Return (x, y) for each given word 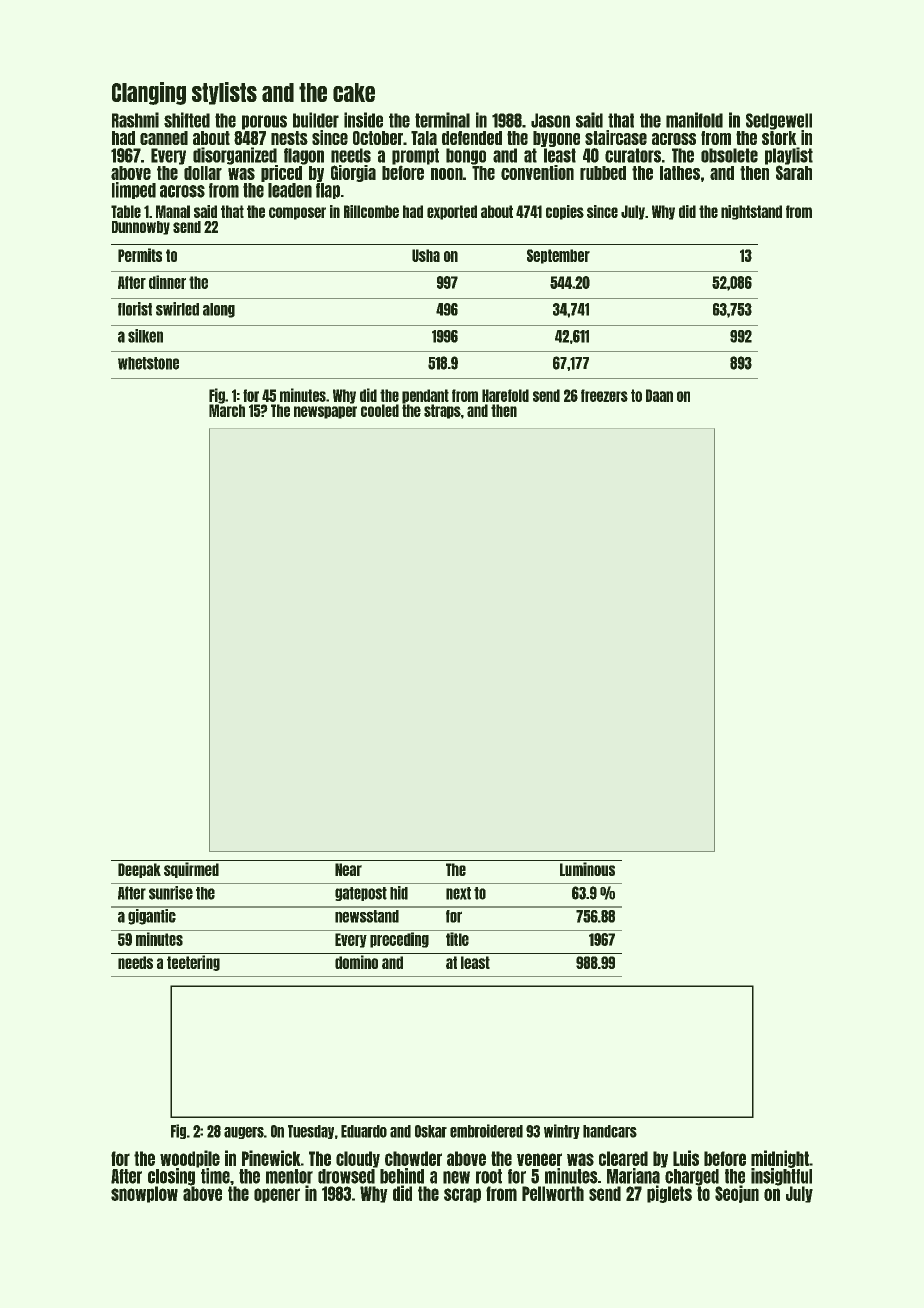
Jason (550, 120)
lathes (680, 173)
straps (442, 411)
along (219, 310)
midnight (780, 1159)
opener (277, 1195)
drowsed (346, 1176)
